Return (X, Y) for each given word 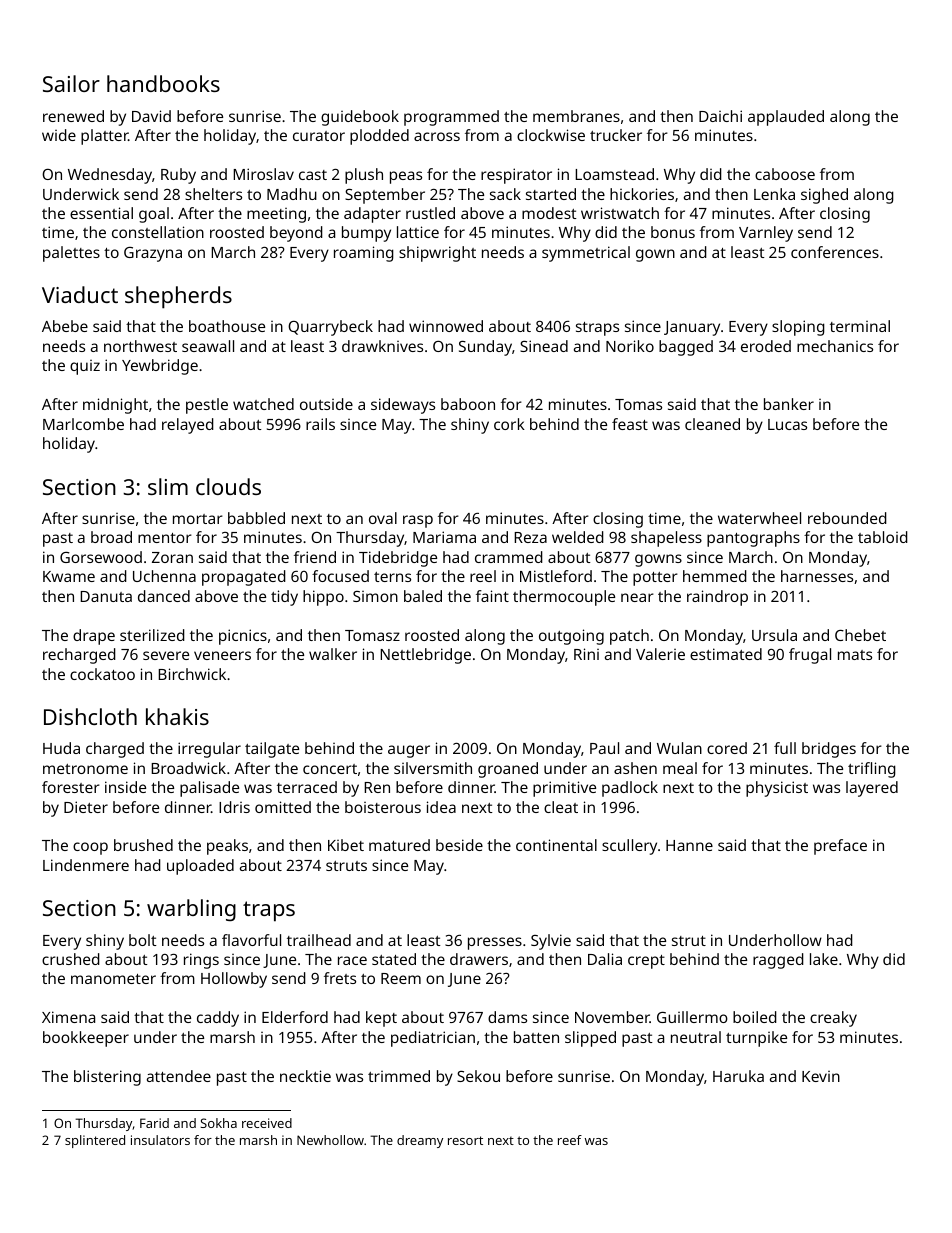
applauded (786, 118)
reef (570, 1140)
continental (556, 845)
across (437, 136)
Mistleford (556, 576)
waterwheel (759, 518)
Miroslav (263, 174)
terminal (860, 326)
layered (872, 789)
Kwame (69, 576)
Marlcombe (83, 424)
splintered (95, 1141)
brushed (143, 845)
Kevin (821, 1076)
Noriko (630, 346)
